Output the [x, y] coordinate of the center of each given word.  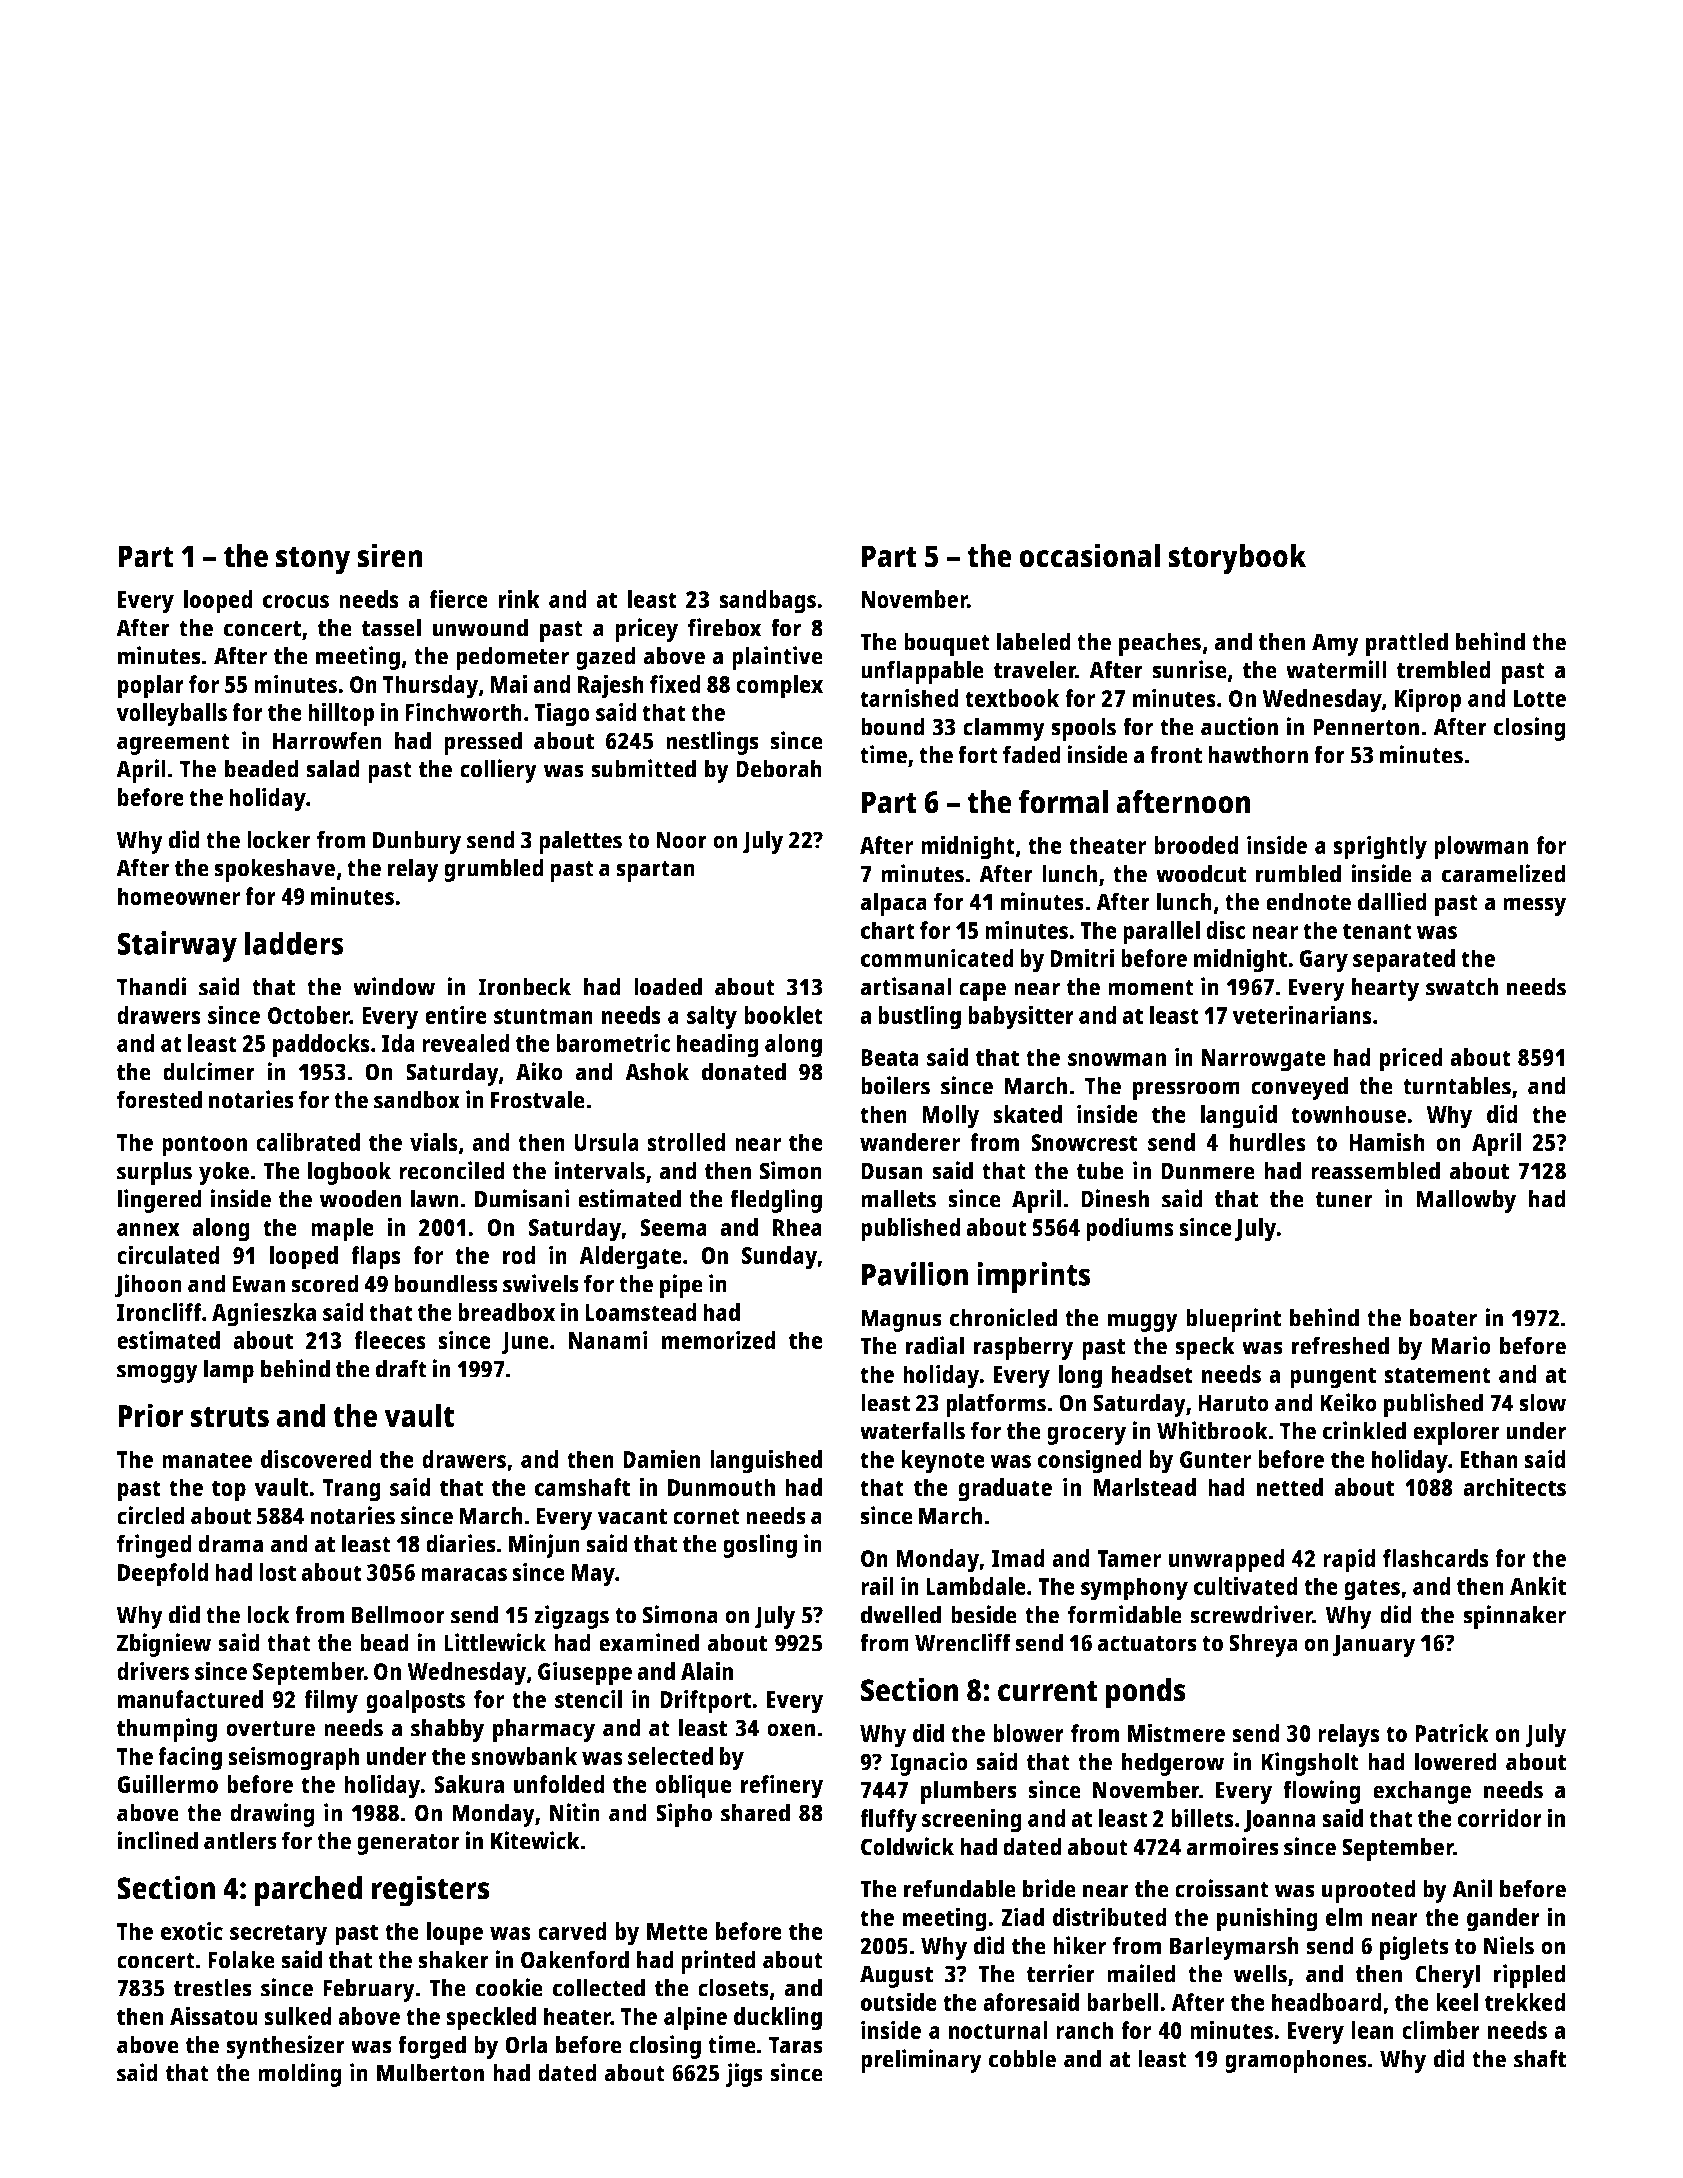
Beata [890, 1057]
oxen [791, 1730]
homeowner [179, 896]
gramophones [1296, 2061]
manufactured [190, 1699]
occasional [1089, 555]
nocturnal [998, 2030]
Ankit [1538, 1585]
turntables [1457, 1085]
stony [313, 561]
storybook [1237, 559]
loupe [455, 1934]
